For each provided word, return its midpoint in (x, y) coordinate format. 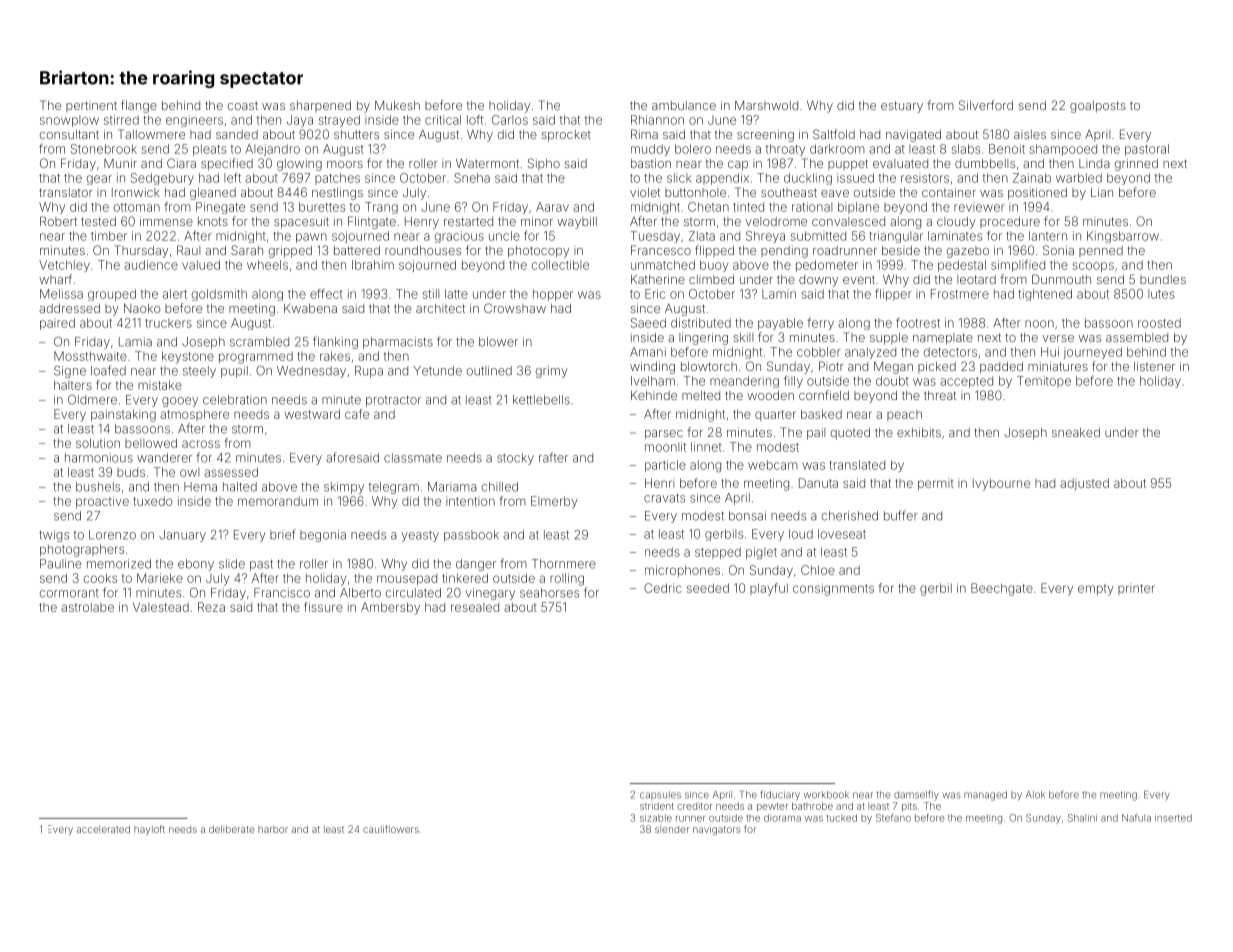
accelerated (103, 829)
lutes (1161, 294)
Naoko (142, 308)
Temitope (1044, 382)
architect (440, 308)
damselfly (916, 795)
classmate (413, 458)
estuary (902, 107)
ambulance (684, 105)
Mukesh (397, 105)
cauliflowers (391, 829)
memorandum (278, 501)
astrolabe (87, 607)
